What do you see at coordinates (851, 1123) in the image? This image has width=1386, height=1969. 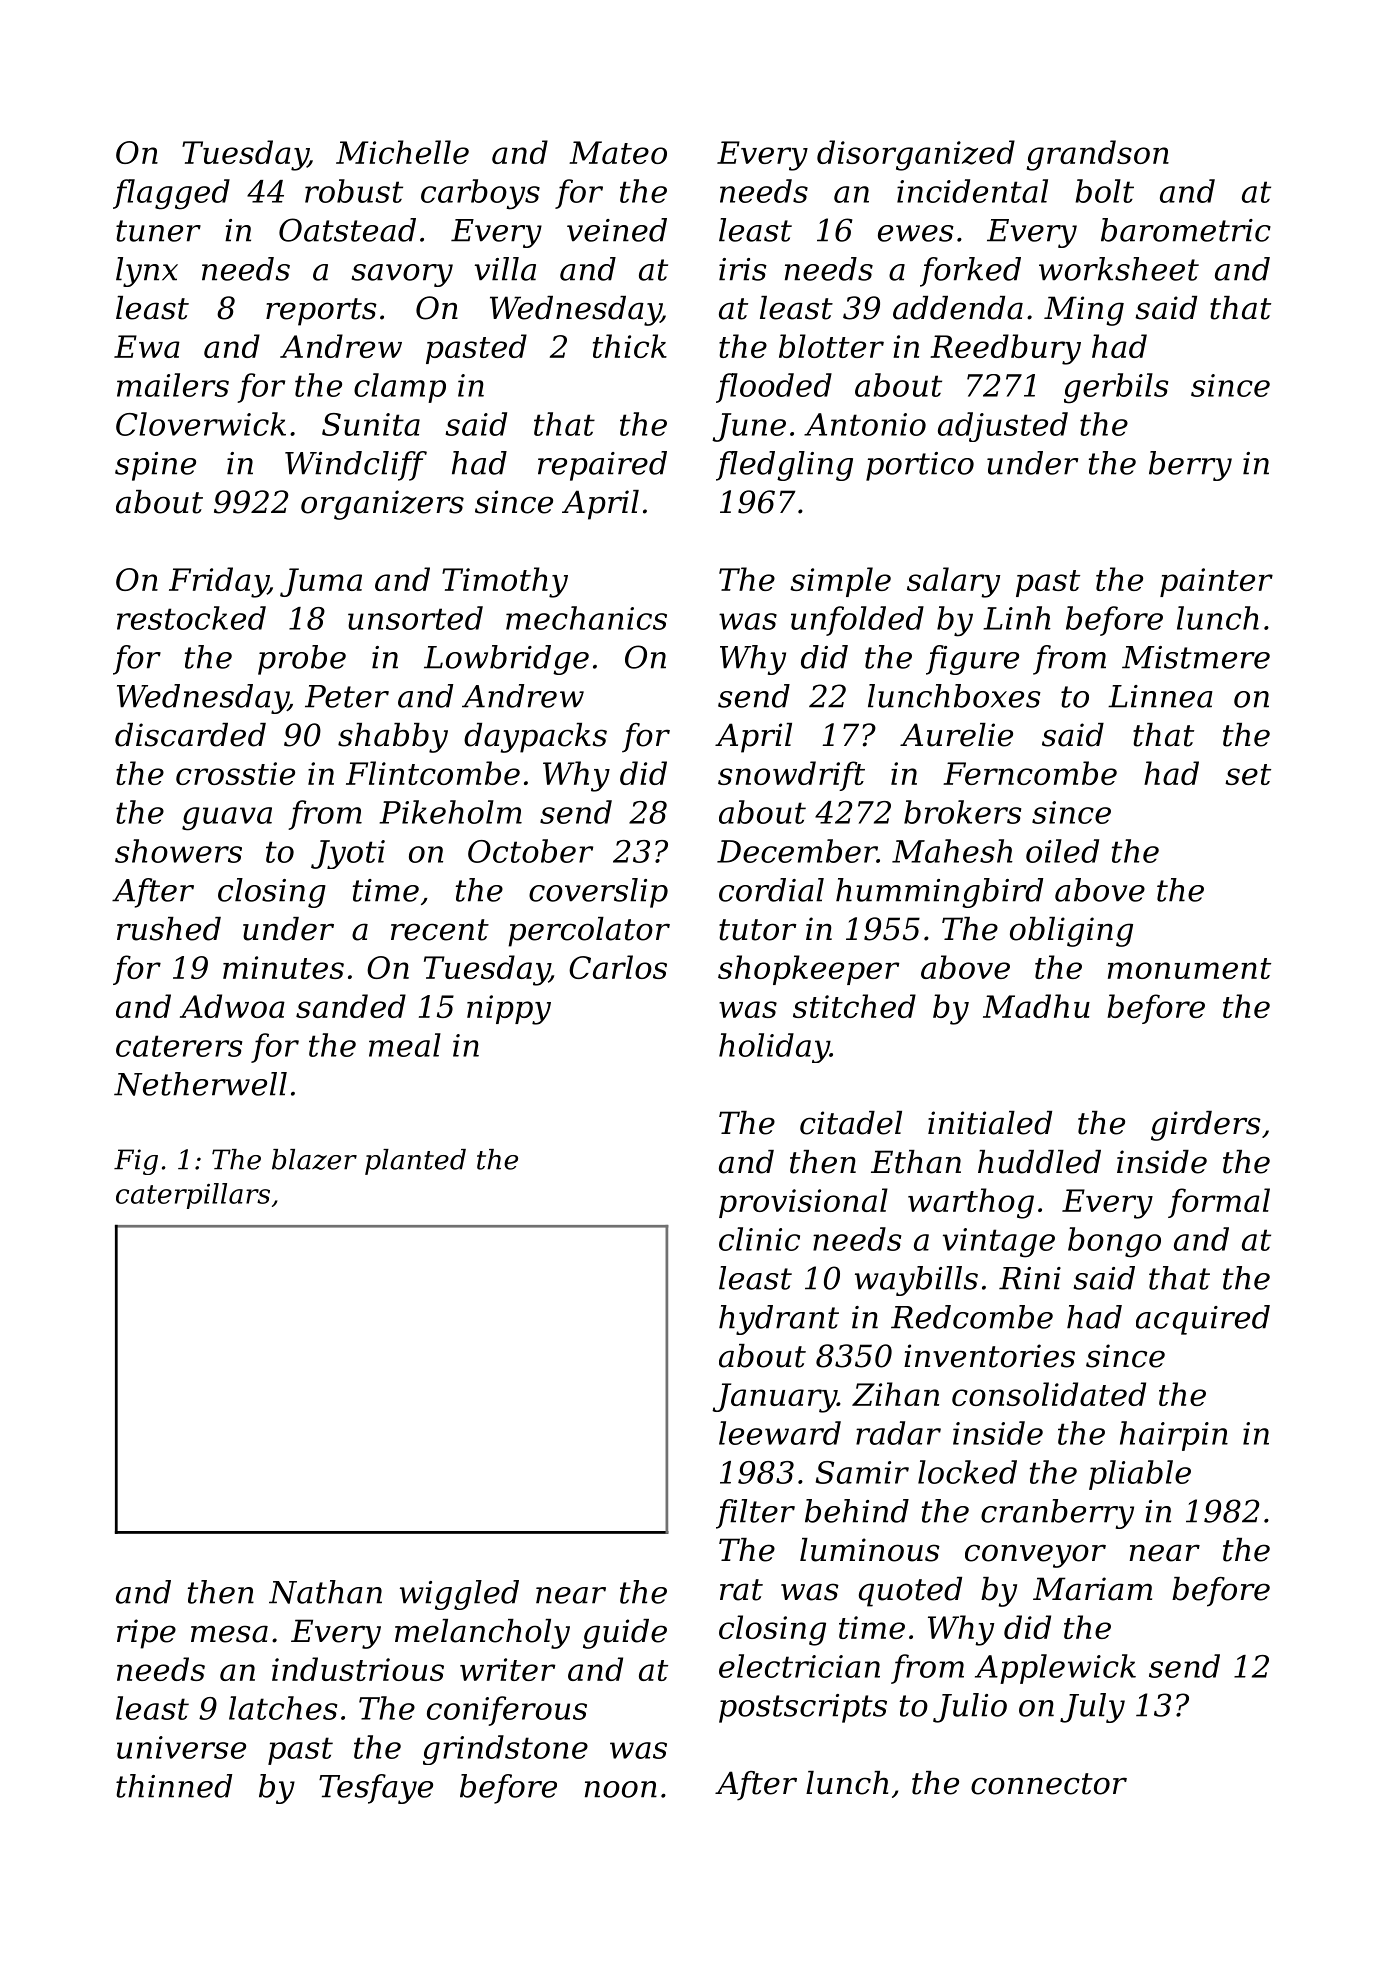 I see `citadel` at bounding box center [851, 1123].
